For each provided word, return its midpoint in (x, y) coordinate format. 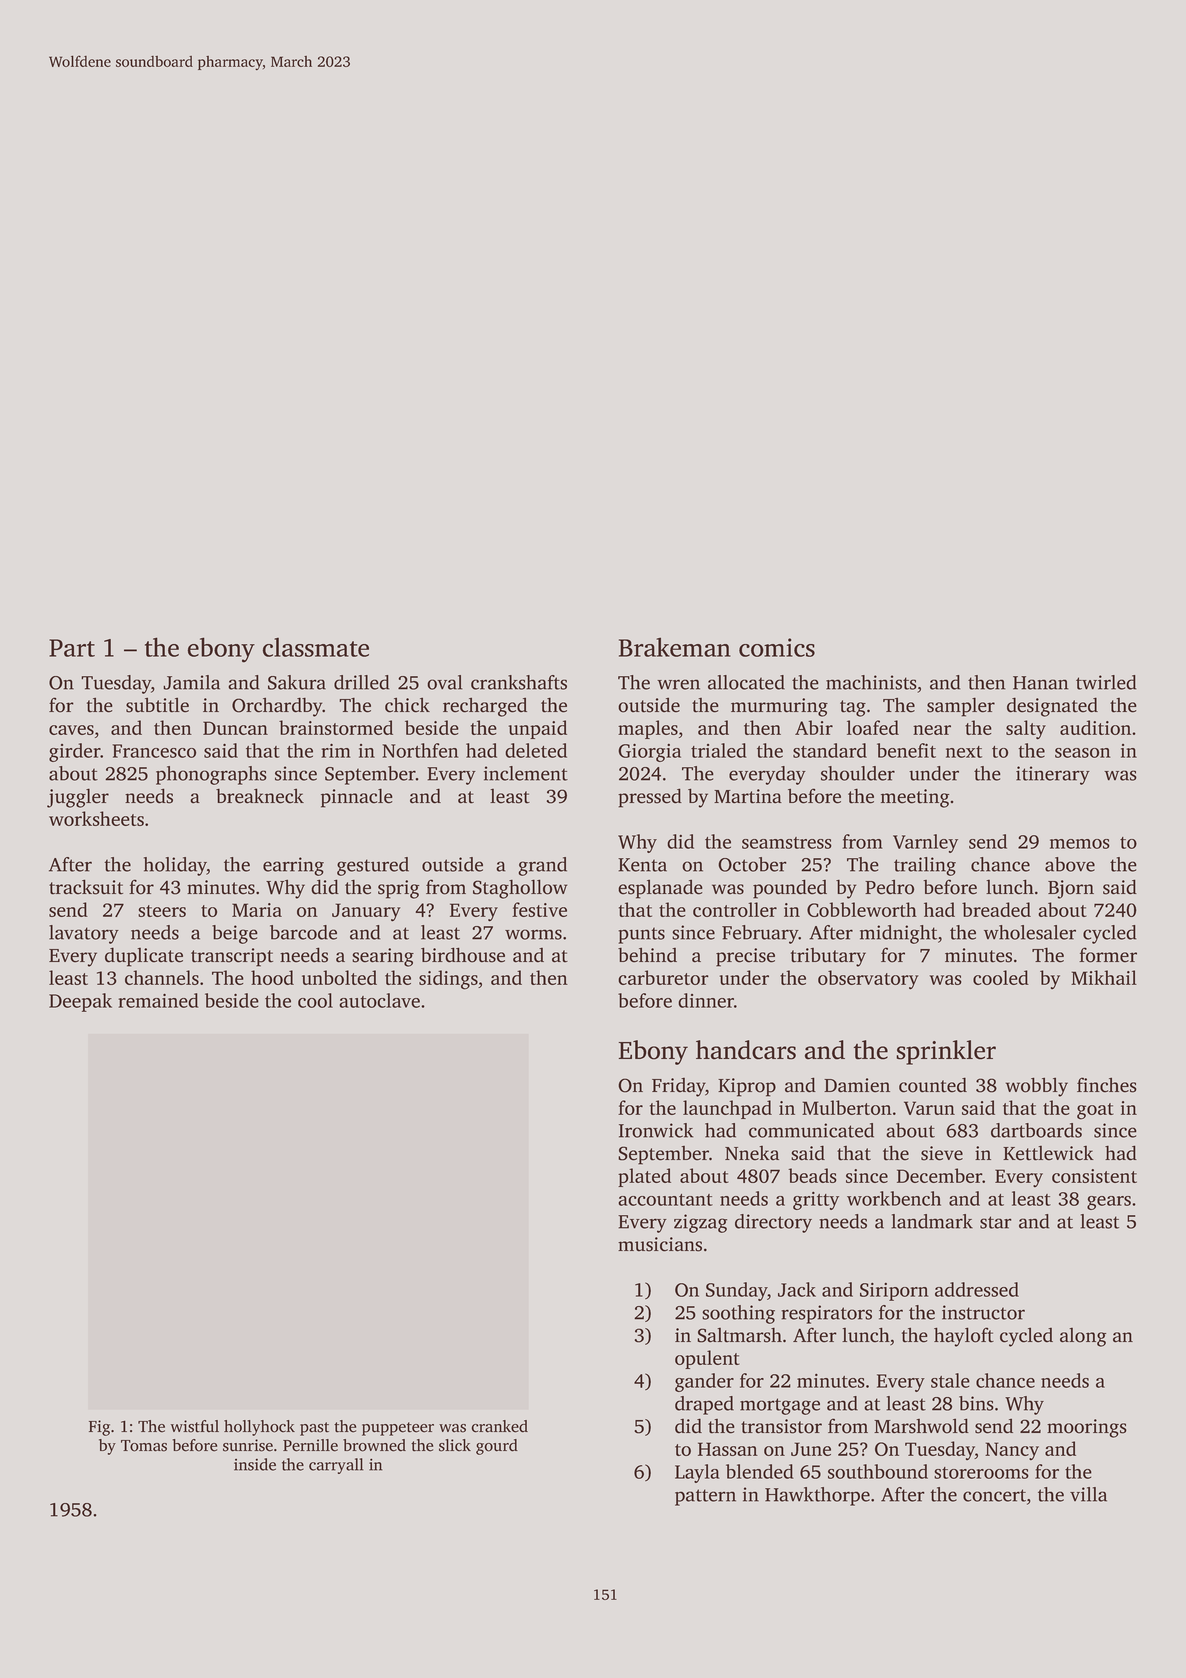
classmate (316, 647)
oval (445, 682)
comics (777, 647)
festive (539, 909)
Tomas (144, 1446)
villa (1088, 1494)
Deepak (80, 1002)
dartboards (1036, 1130)
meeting (915, 798)
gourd (497, 1447)
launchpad (727, 1109)
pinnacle (357, 798)
